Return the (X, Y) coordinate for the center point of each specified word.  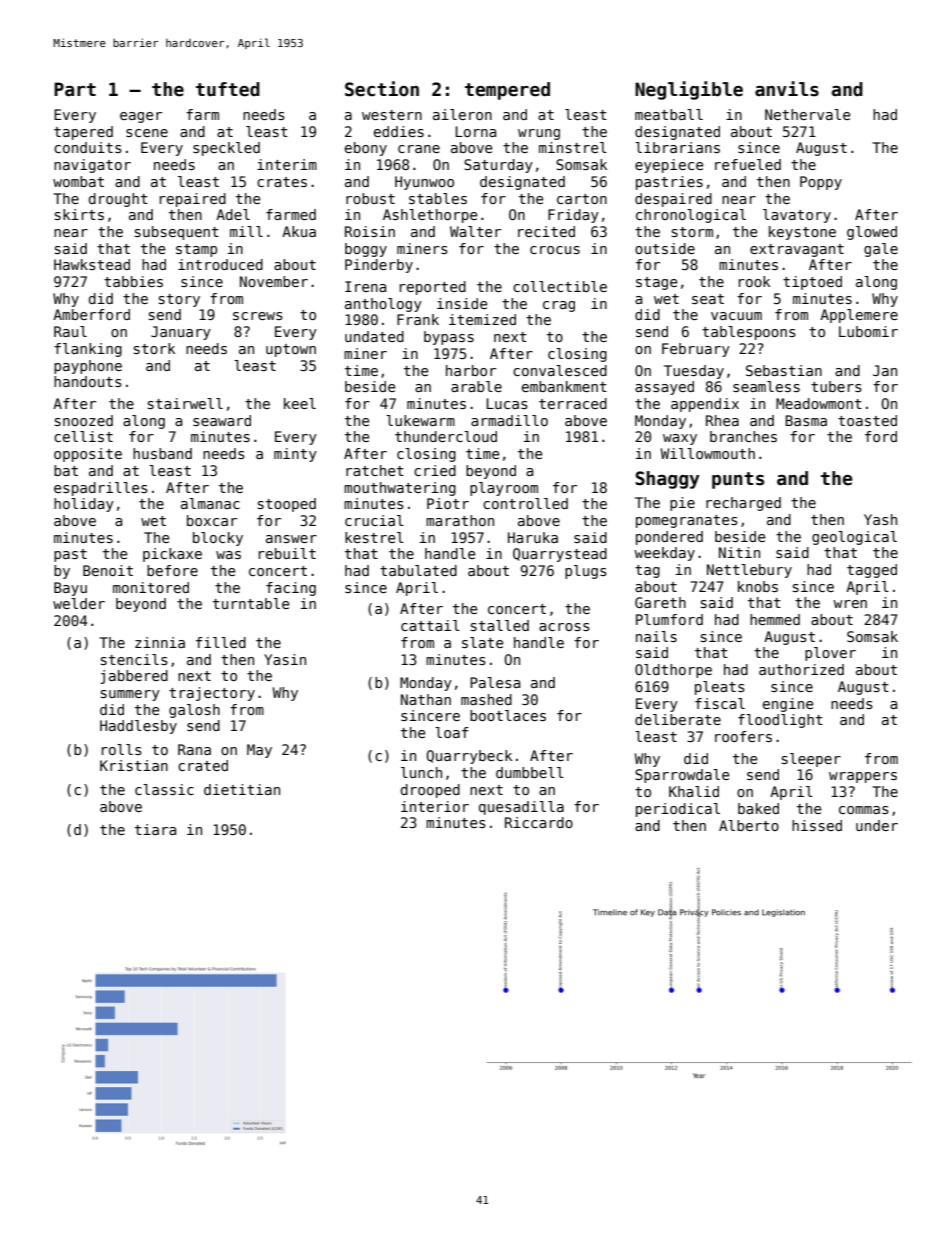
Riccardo (539, 822)
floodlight (780, 721)
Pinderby (379, 266)
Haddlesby (138, 727)
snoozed (84, 420)
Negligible (689, 90)
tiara (155, 829)
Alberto (749, 825)
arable (476, 386)
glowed (872, 233)
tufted (228, 89)
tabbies (133, 281)
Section (382, 89)
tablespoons (749, 333)
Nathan (426, 699)
